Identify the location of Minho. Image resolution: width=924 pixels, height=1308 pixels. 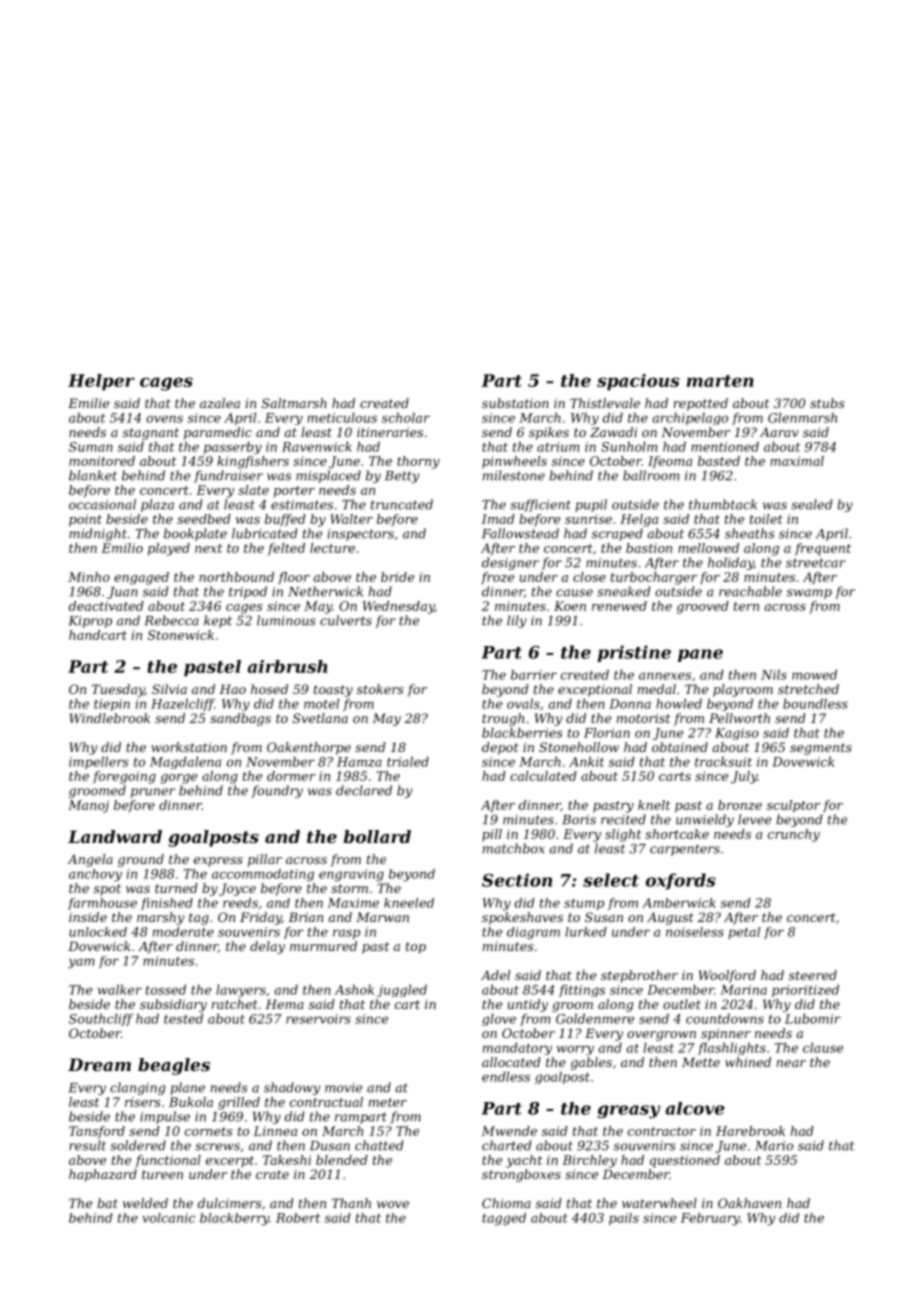
(89, 577).
